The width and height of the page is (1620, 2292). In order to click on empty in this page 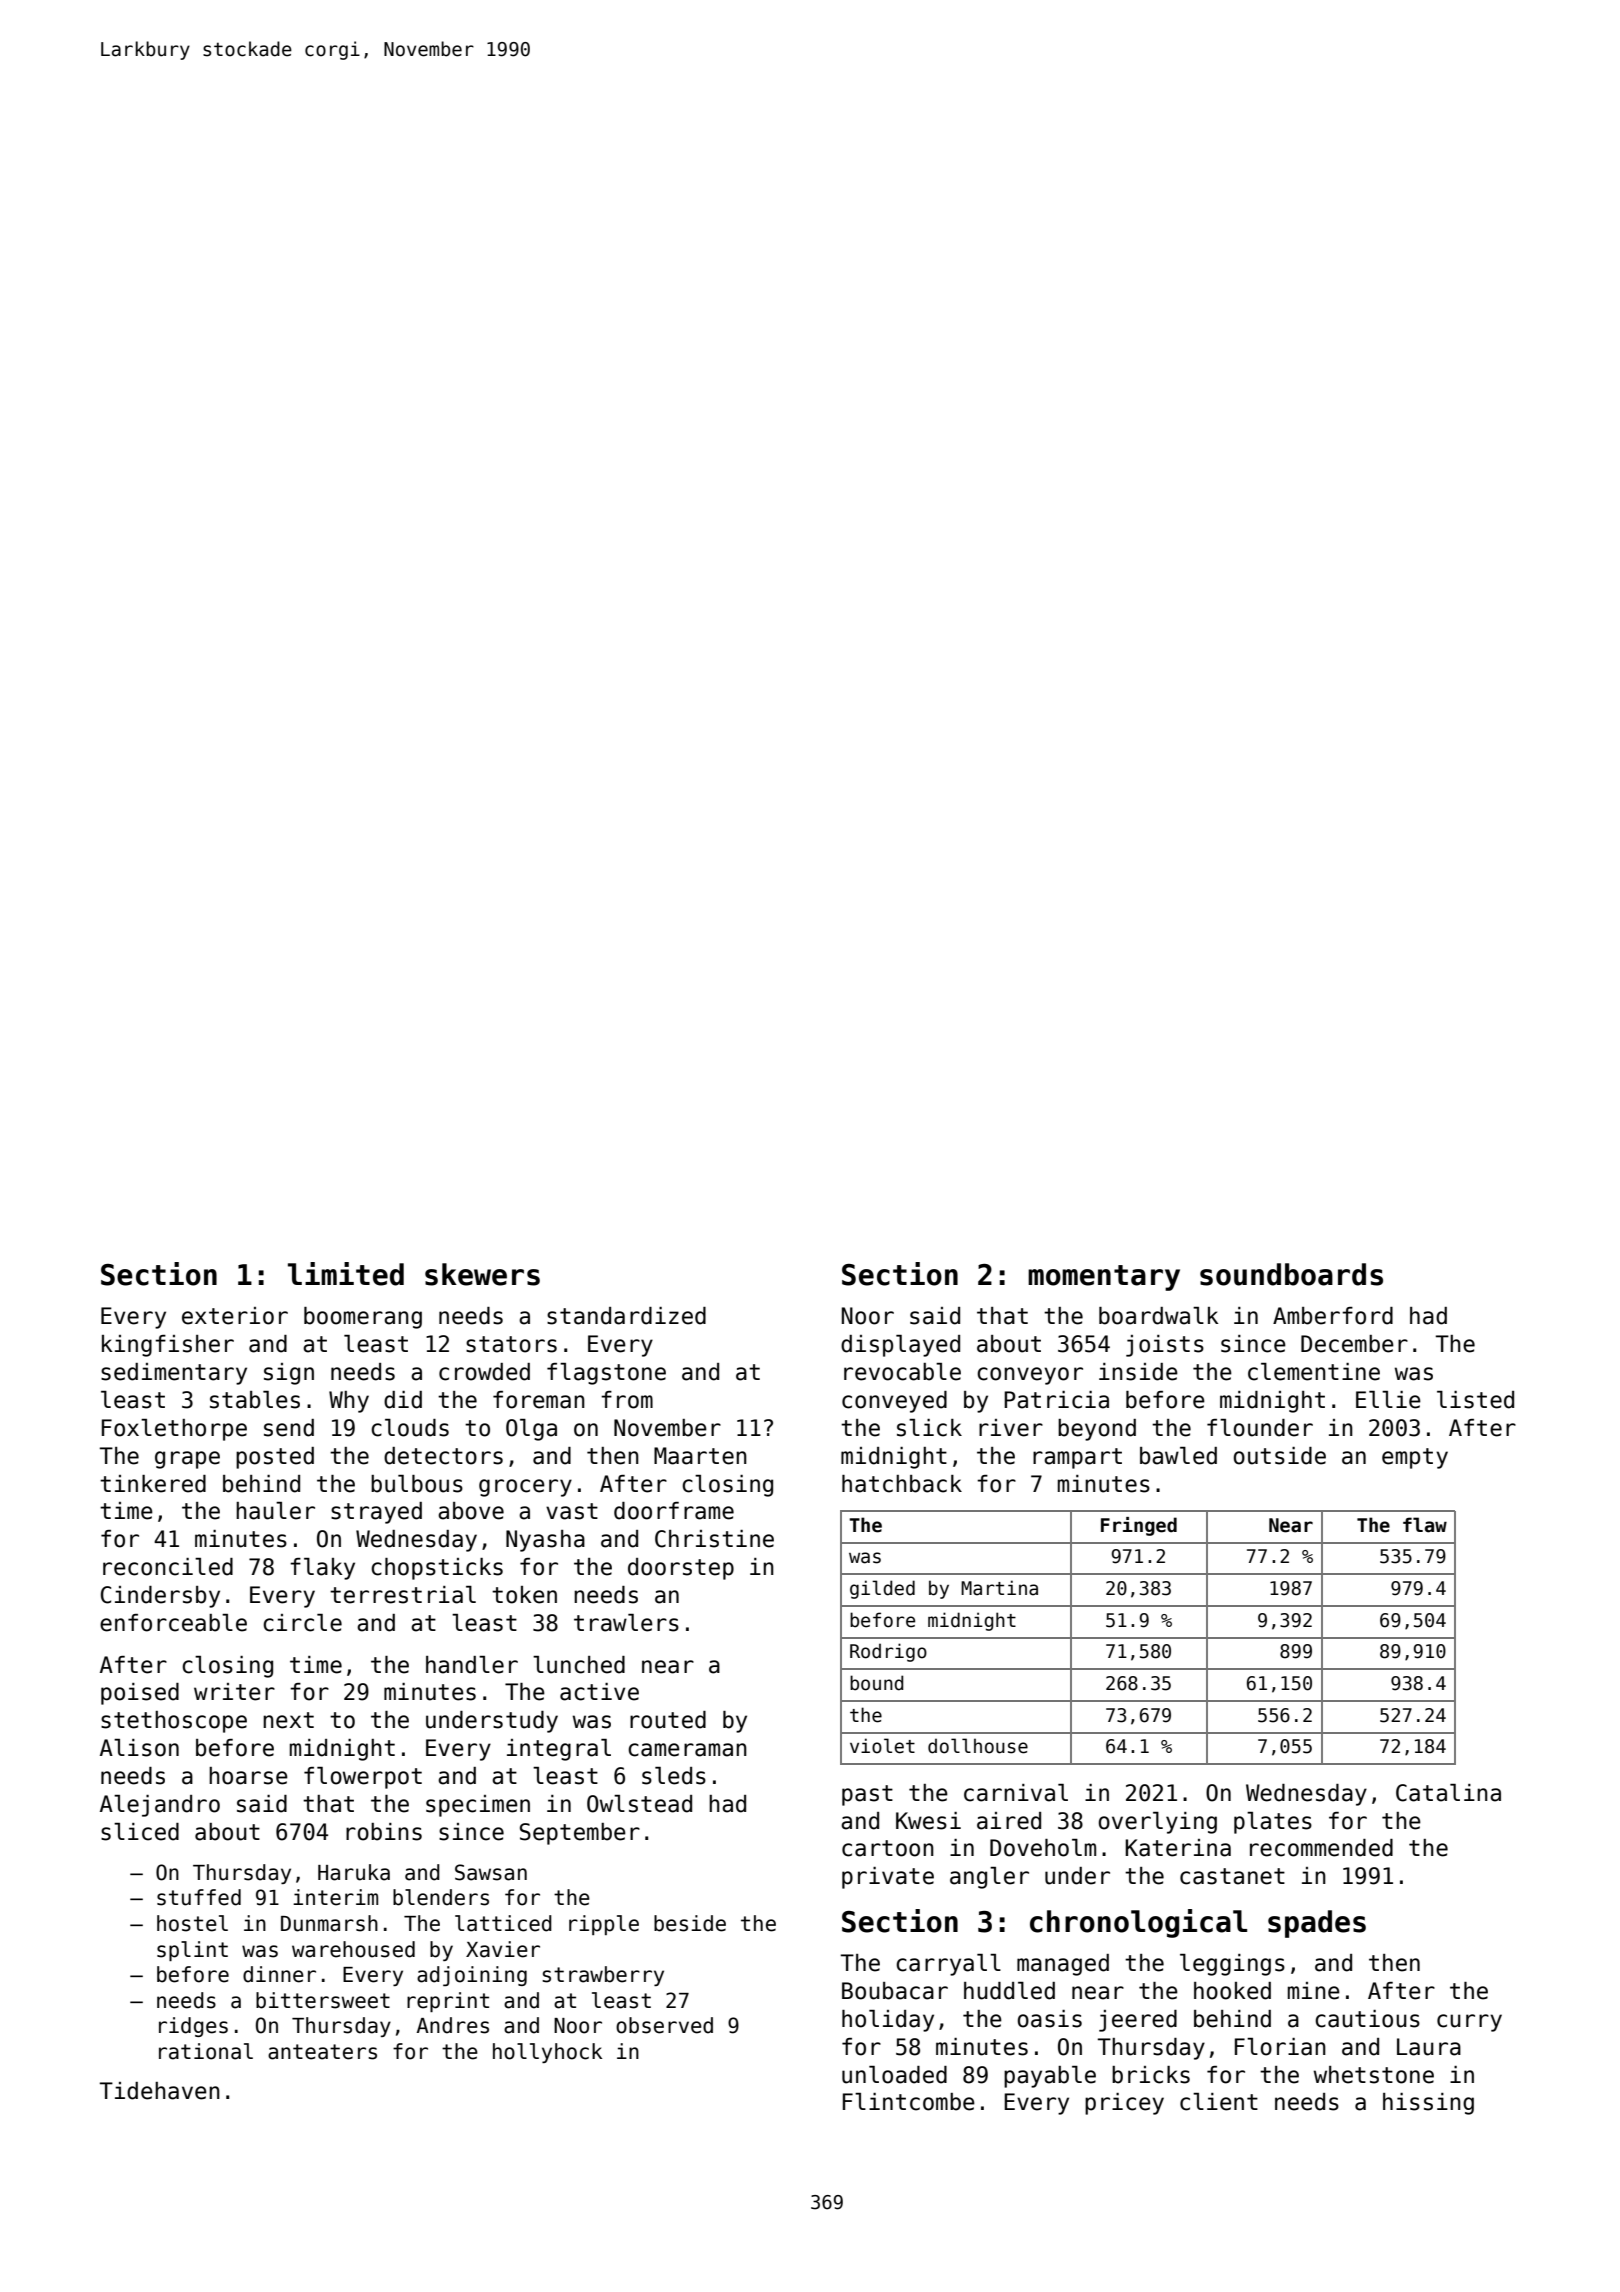, I will do `click(1415, 1458)`.
